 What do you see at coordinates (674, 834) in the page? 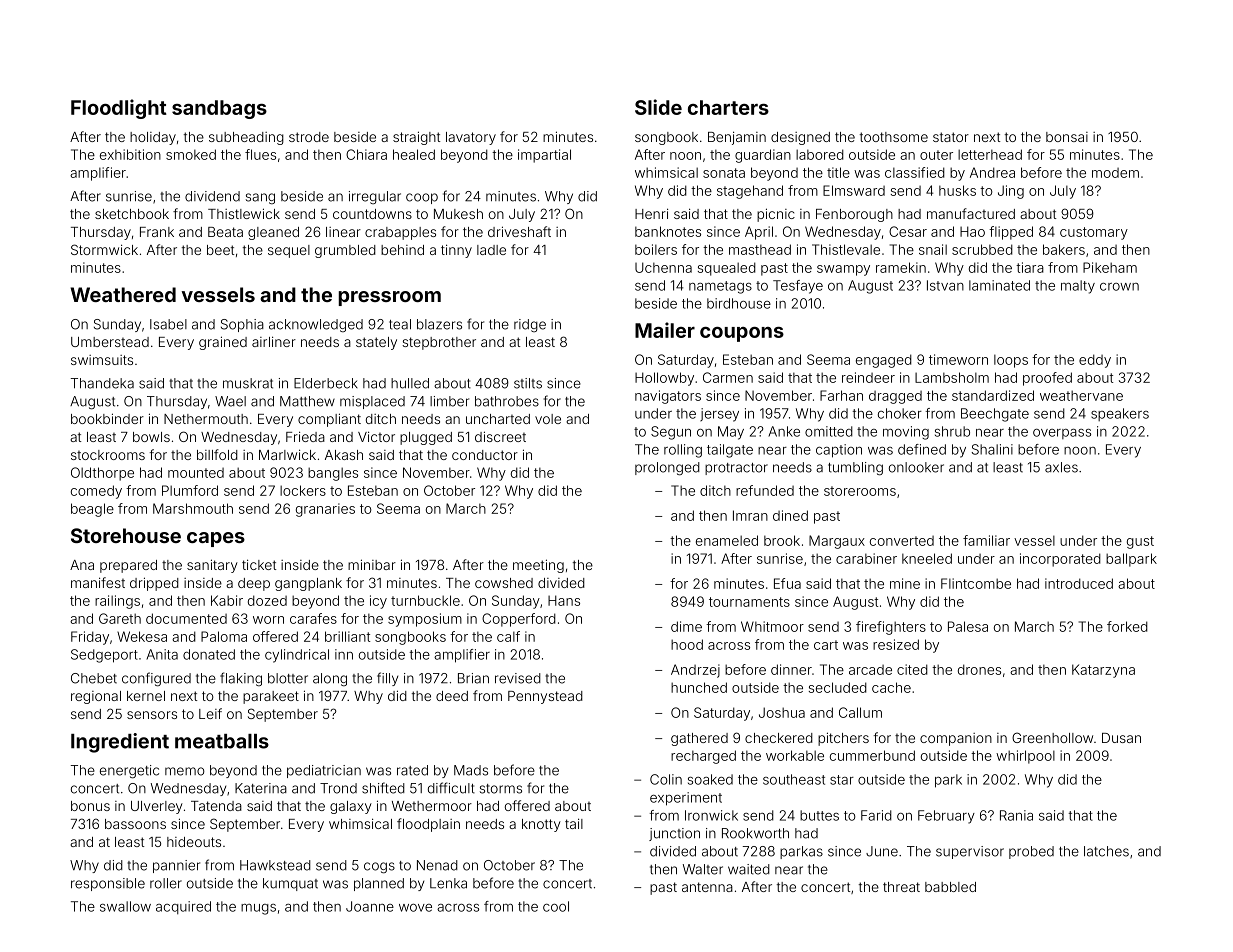
I see `junction` at bounding box center [674, 834].
